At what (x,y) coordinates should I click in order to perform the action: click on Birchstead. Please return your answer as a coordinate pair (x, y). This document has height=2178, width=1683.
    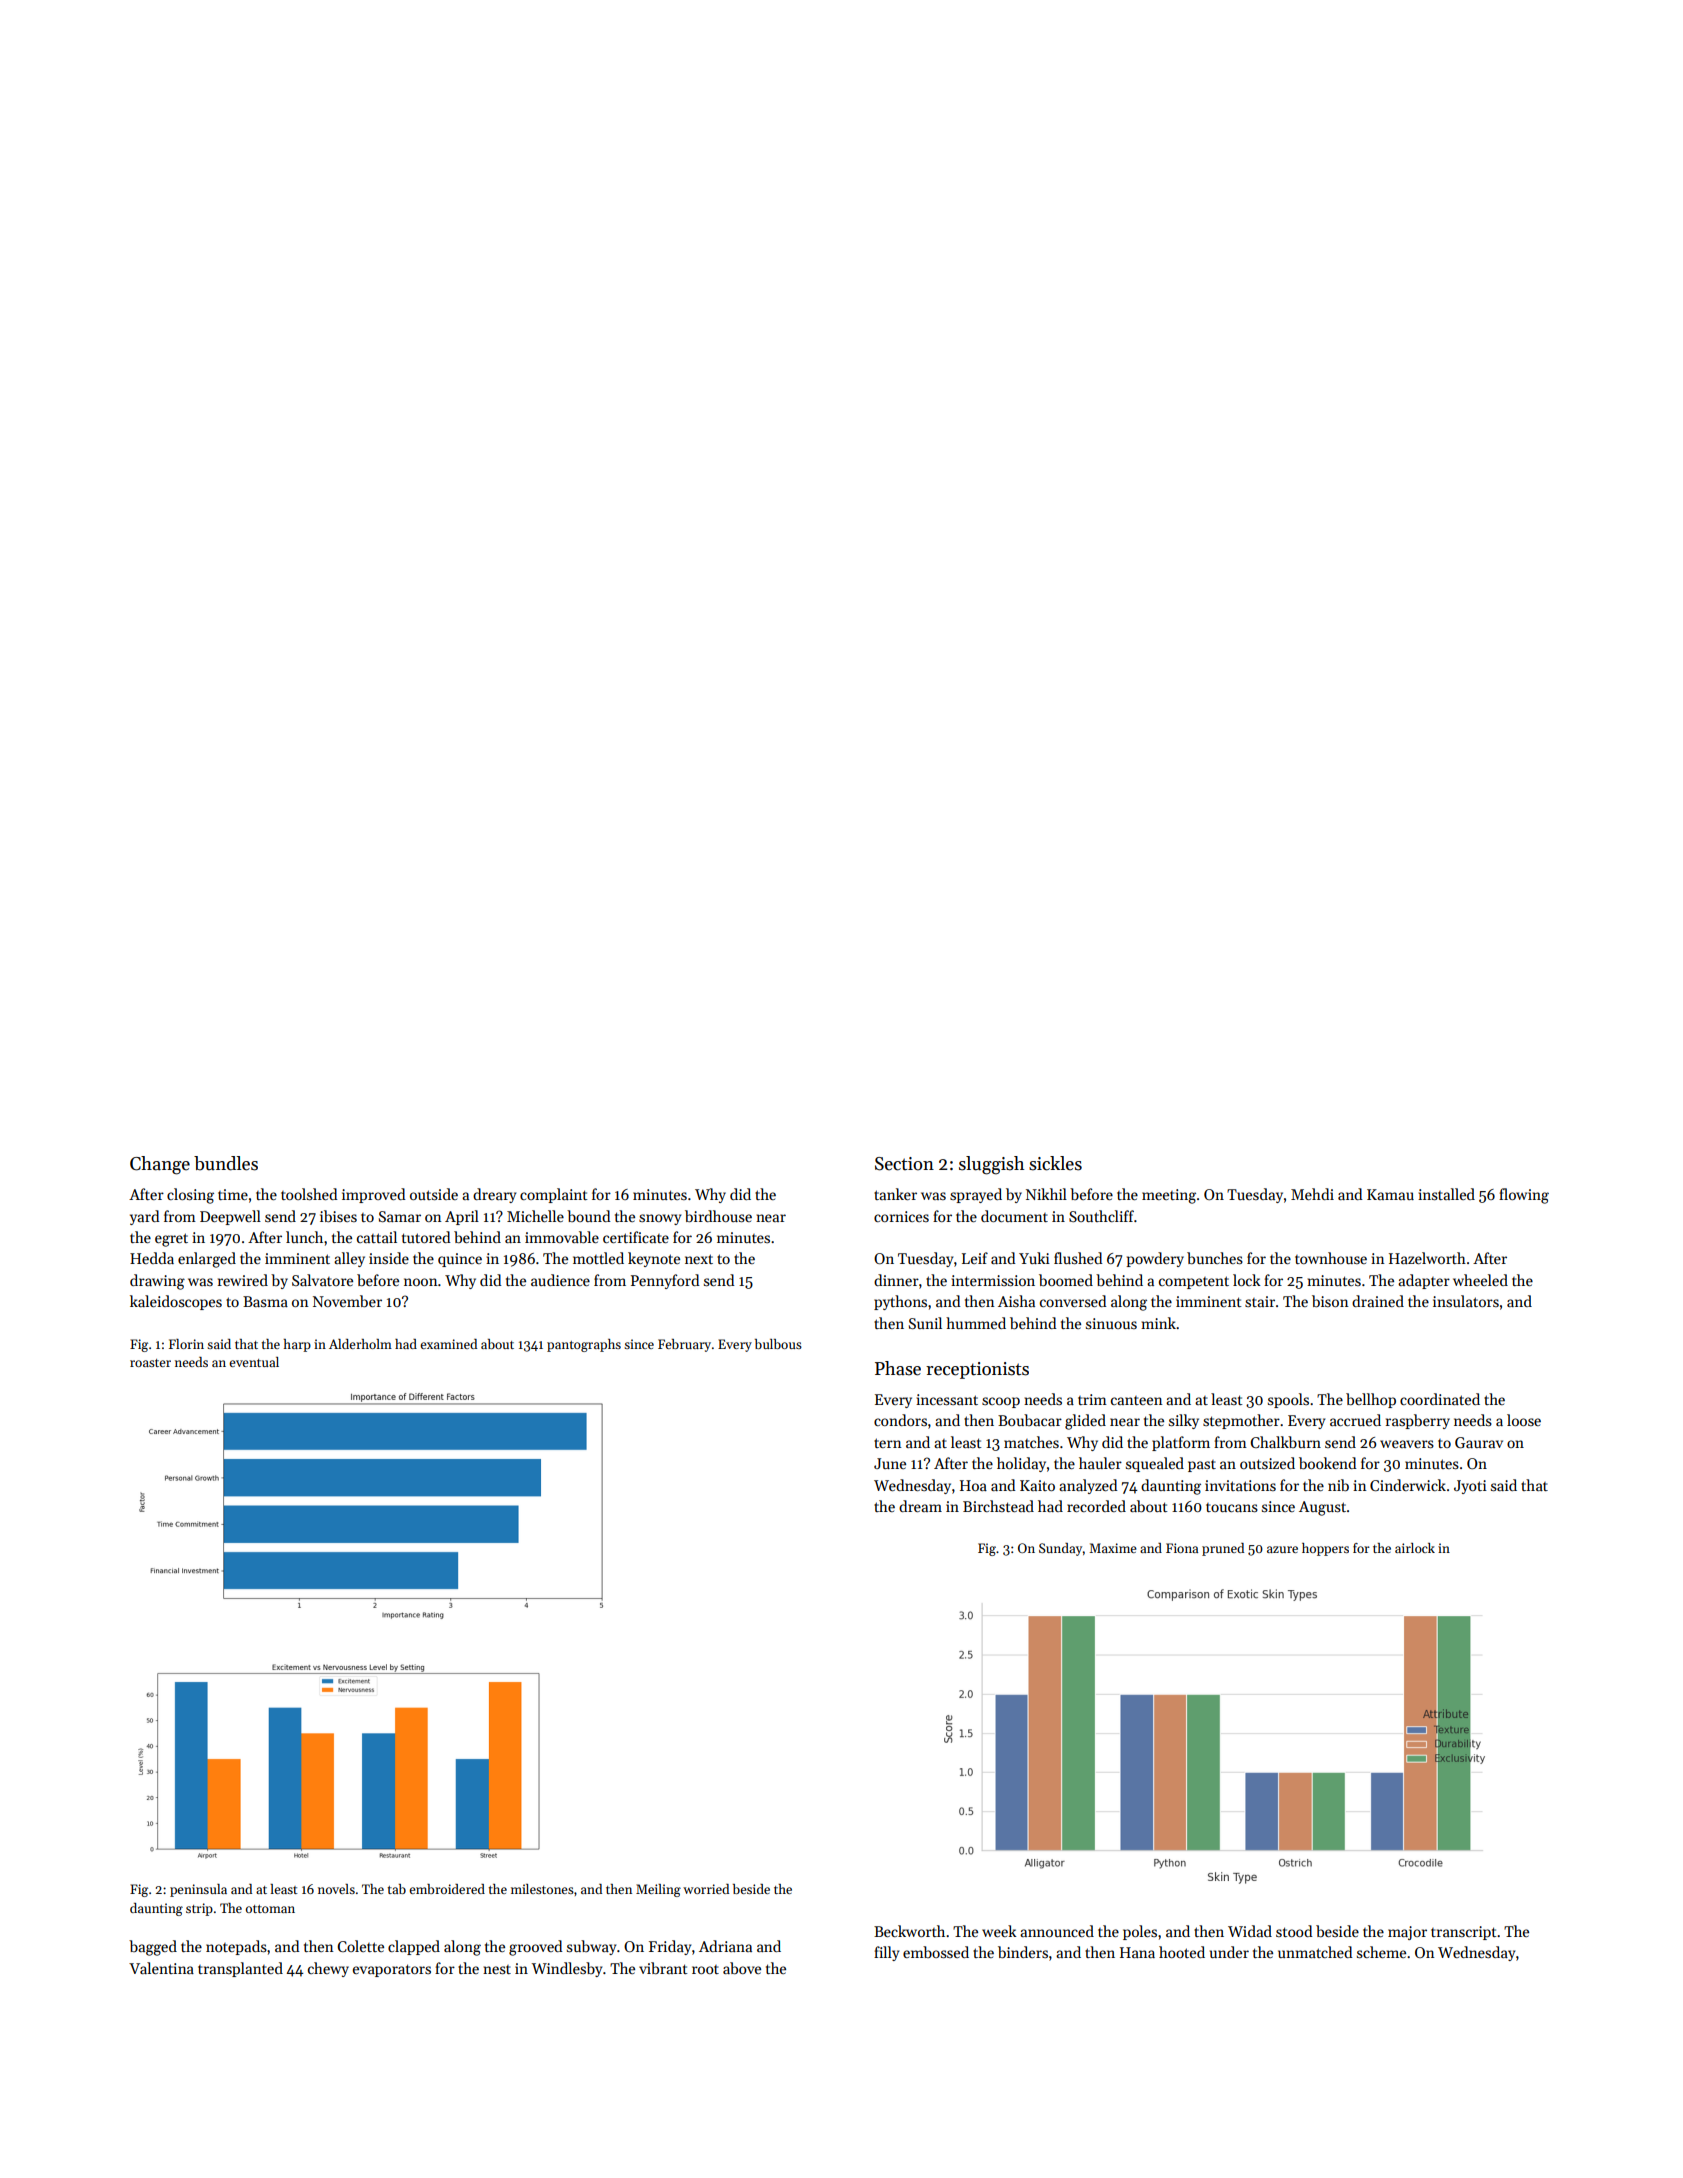
    Looking at the image, I should click on (998, 1506).
